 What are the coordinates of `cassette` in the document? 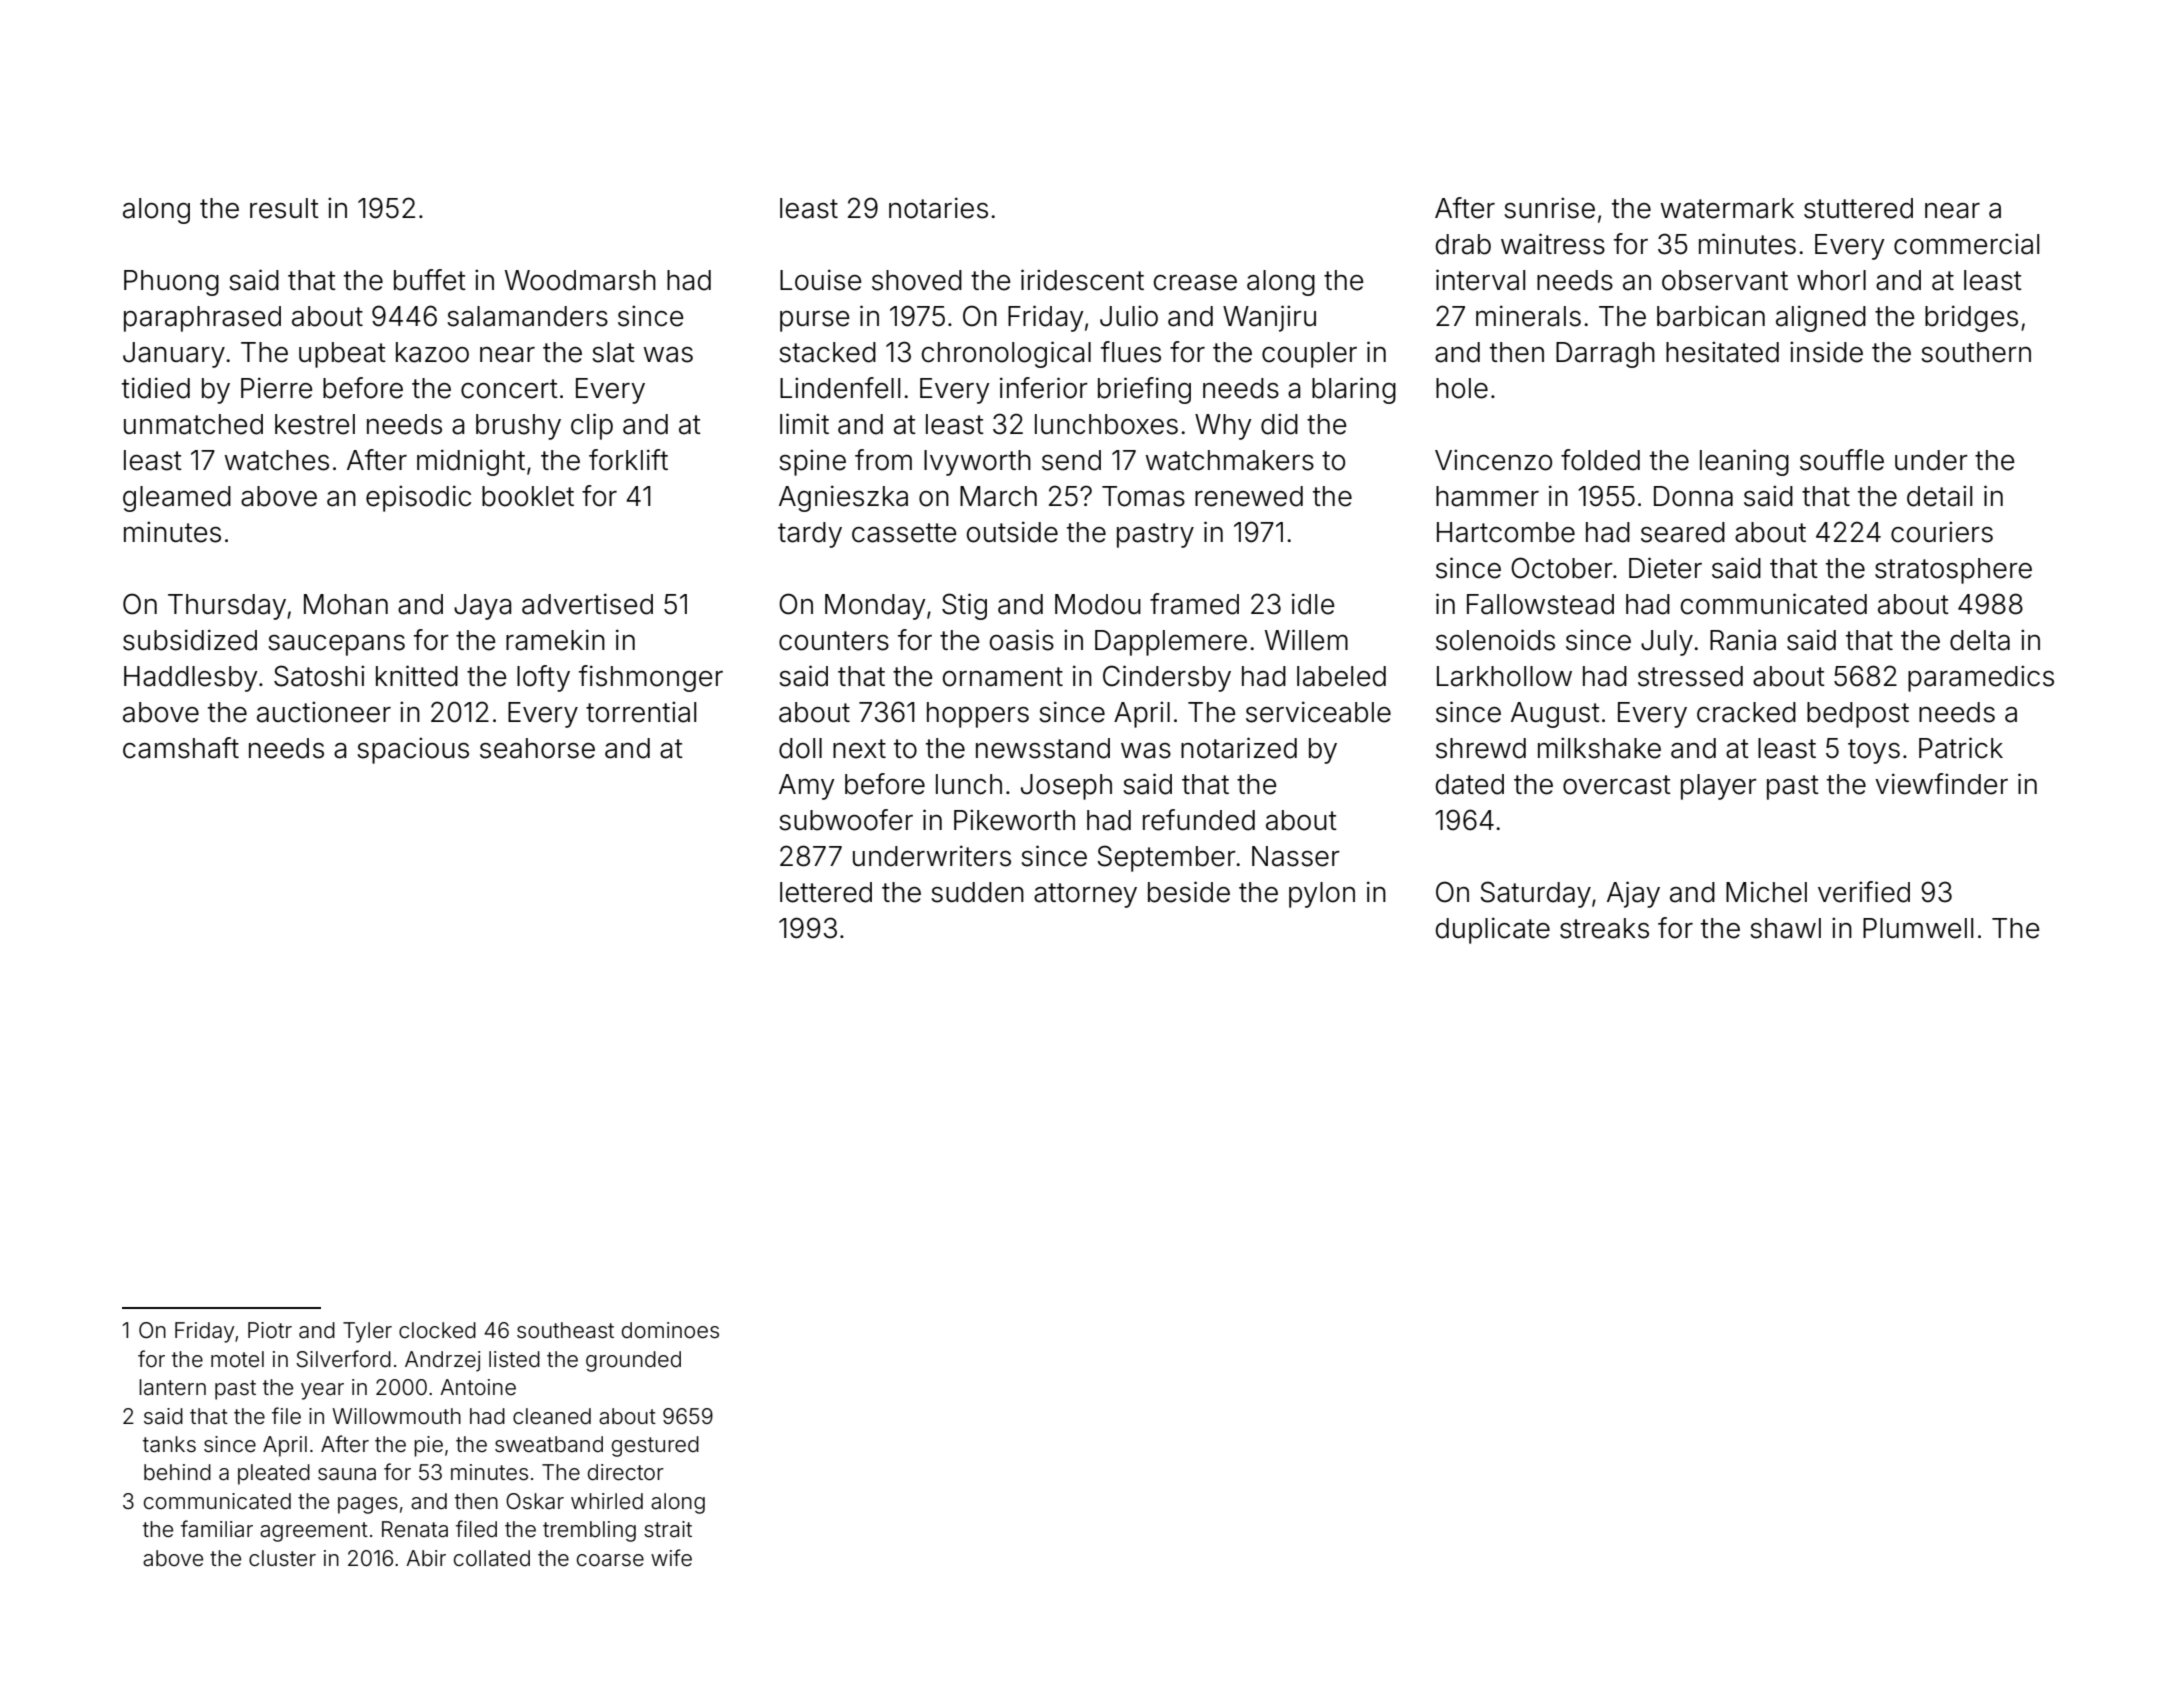 It's located at (904, 533).
